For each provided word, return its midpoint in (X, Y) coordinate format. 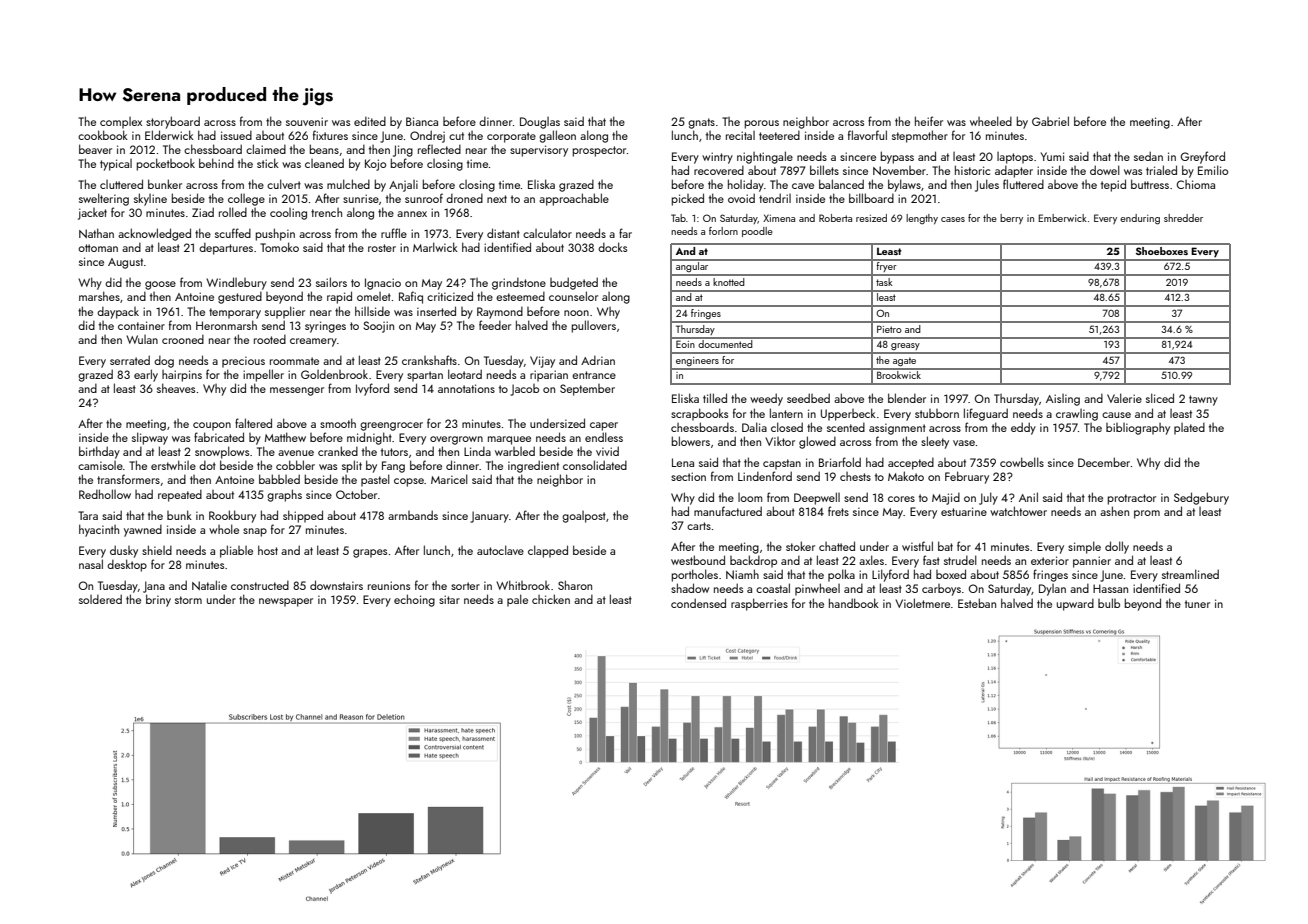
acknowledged (154, 234)
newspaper (286, 602)
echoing (414, 600)
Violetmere (922, 603)
